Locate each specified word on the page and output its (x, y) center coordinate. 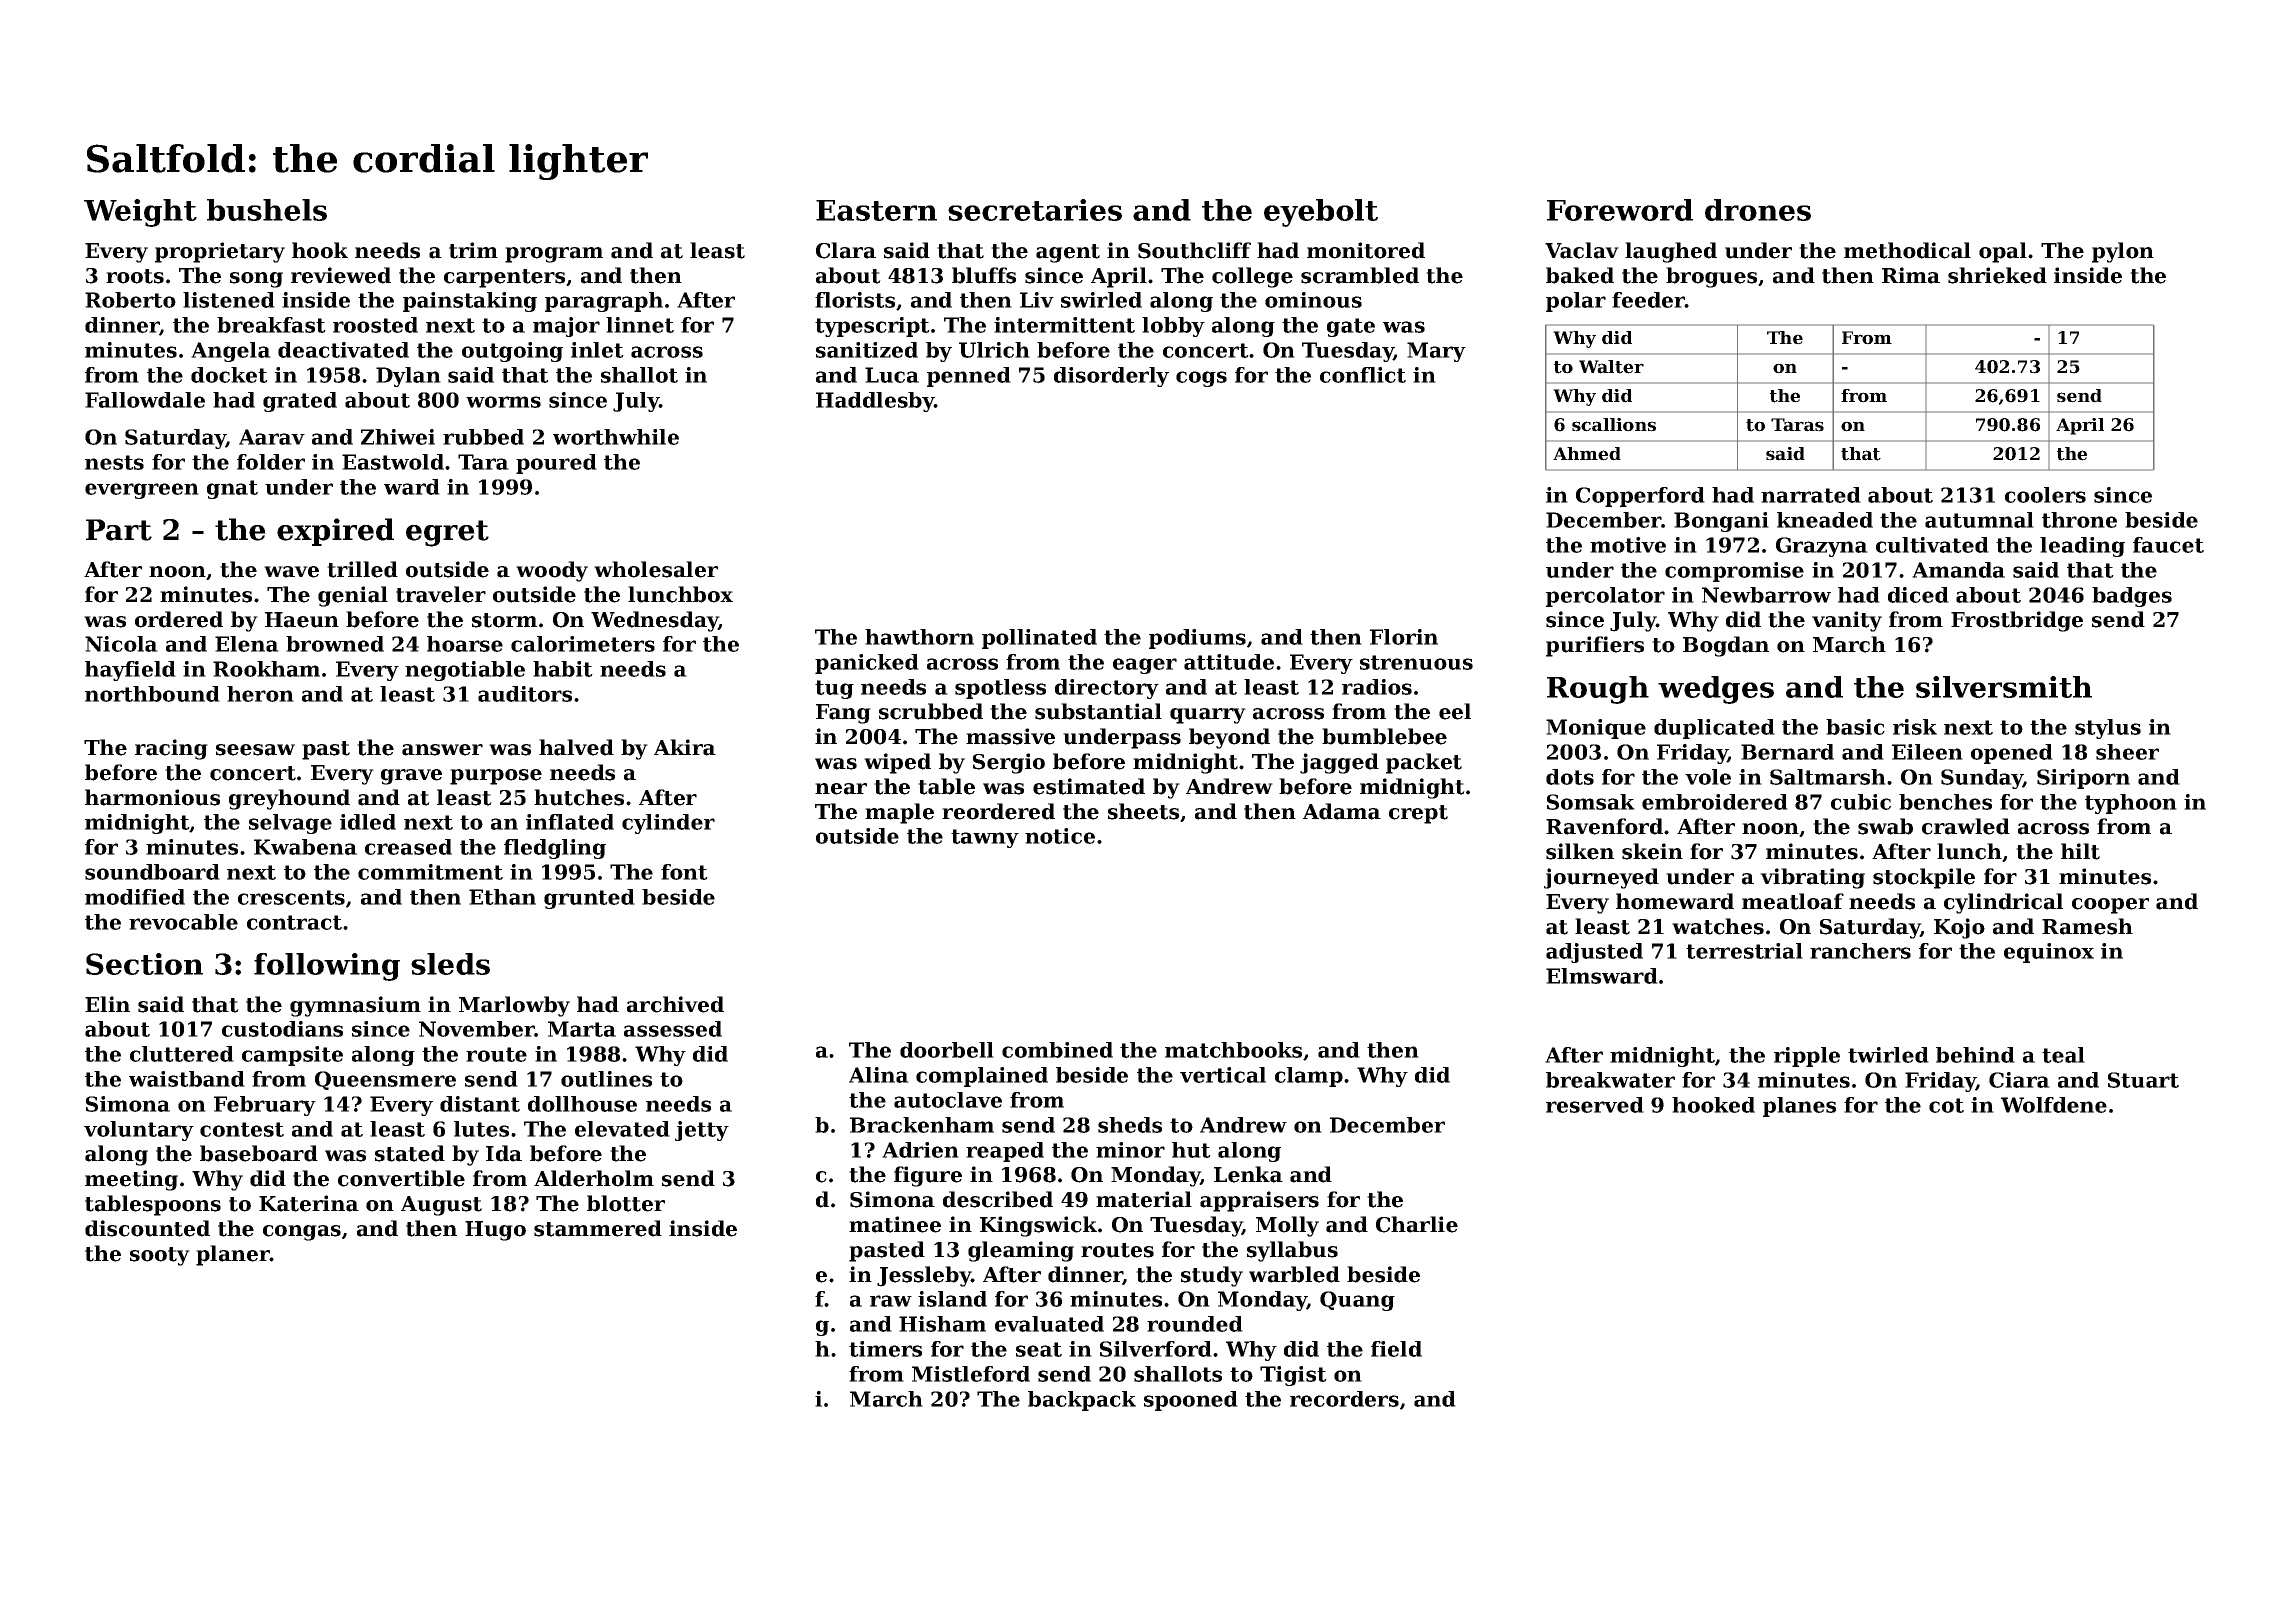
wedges (1716, 690)
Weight (140, 213)
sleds (450, 964)
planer (233, 1255)
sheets (1143, 811)
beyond (1229, 738)
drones (1758, 210)
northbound (152, 694)
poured (556, 464)
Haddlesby (875, 402)
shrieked (1997, 275)
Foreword (1620, 210)
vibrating (1812, 878)
